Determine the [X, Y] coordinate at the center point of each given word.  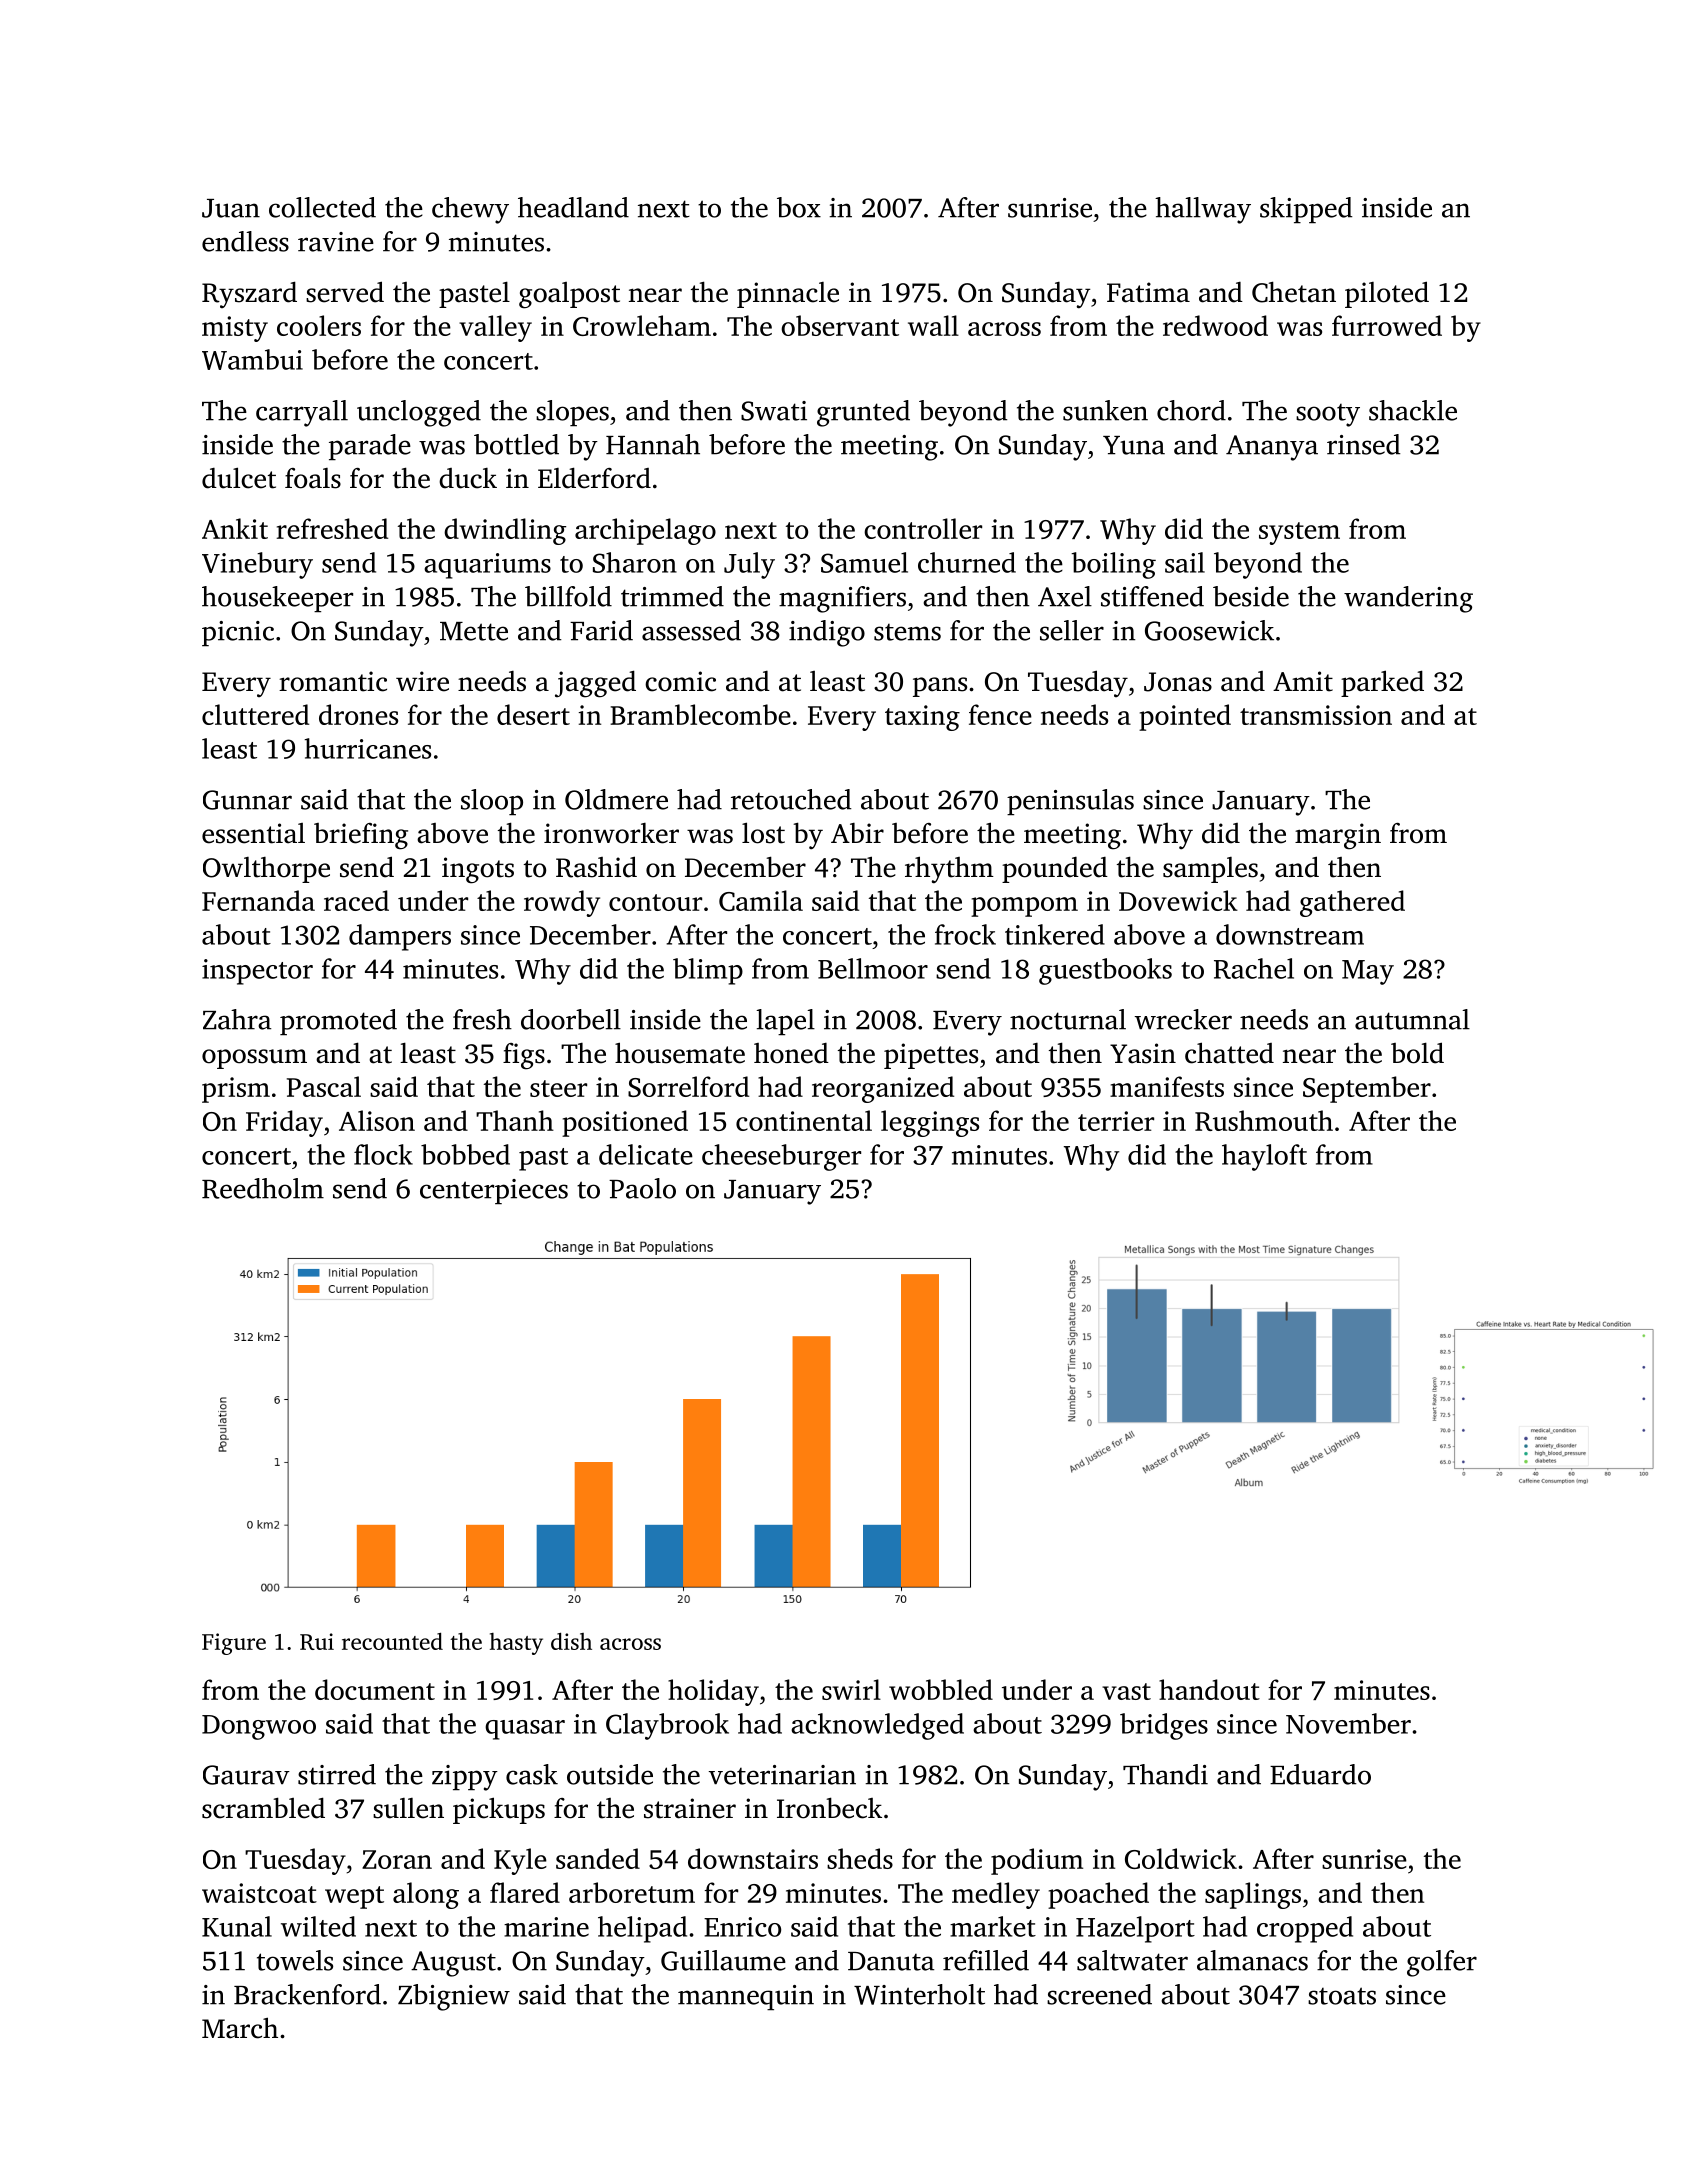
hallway [1203, 210]
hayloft [1264, 1157]
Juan [231, 208]
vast [1126, 1691]
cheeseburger [781, 1157]
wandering [1408, 599]
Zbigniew [454, 1997]
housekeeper [277, 599]
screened [1099, 1994]
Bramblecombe [700, 714]
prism [236, 1090]
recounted [392, 1641]
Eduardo [1320, 1774]
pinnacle [788, 295]
